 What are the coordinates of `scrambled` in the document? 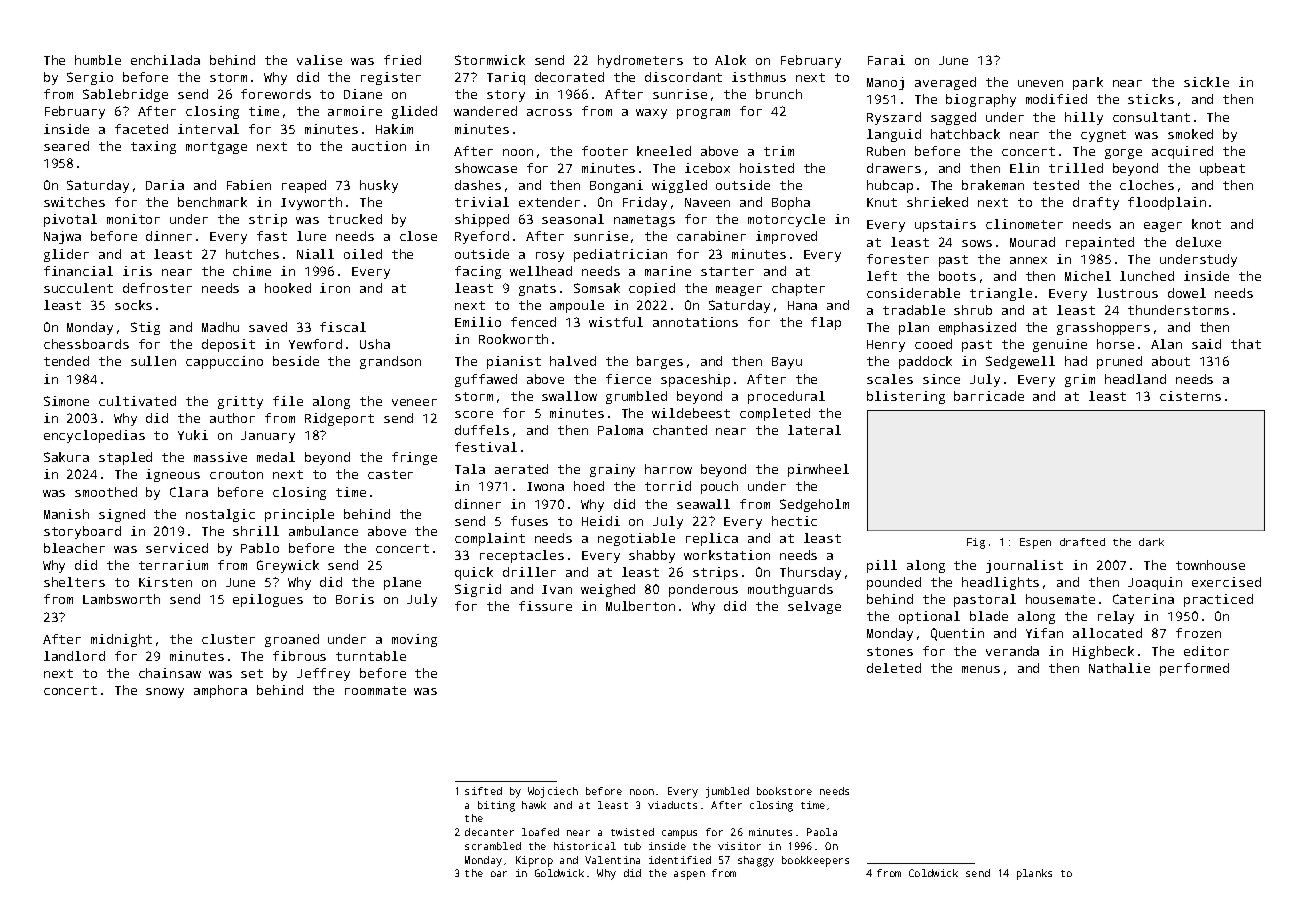 It's located at (493, 846).
